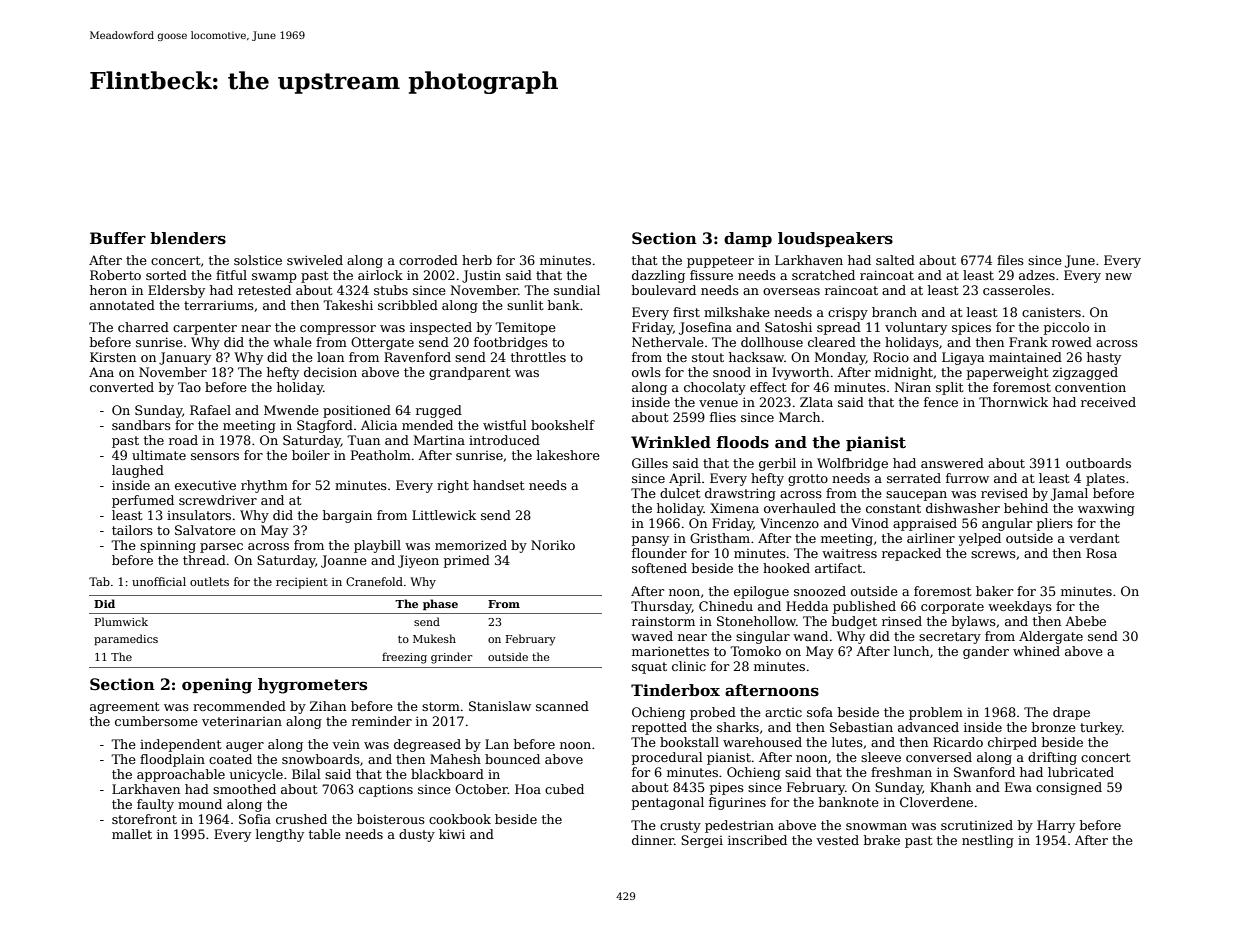 The width and height of the screenshot is (1233, 952). I want to click on blenders, so click(188, 238).
